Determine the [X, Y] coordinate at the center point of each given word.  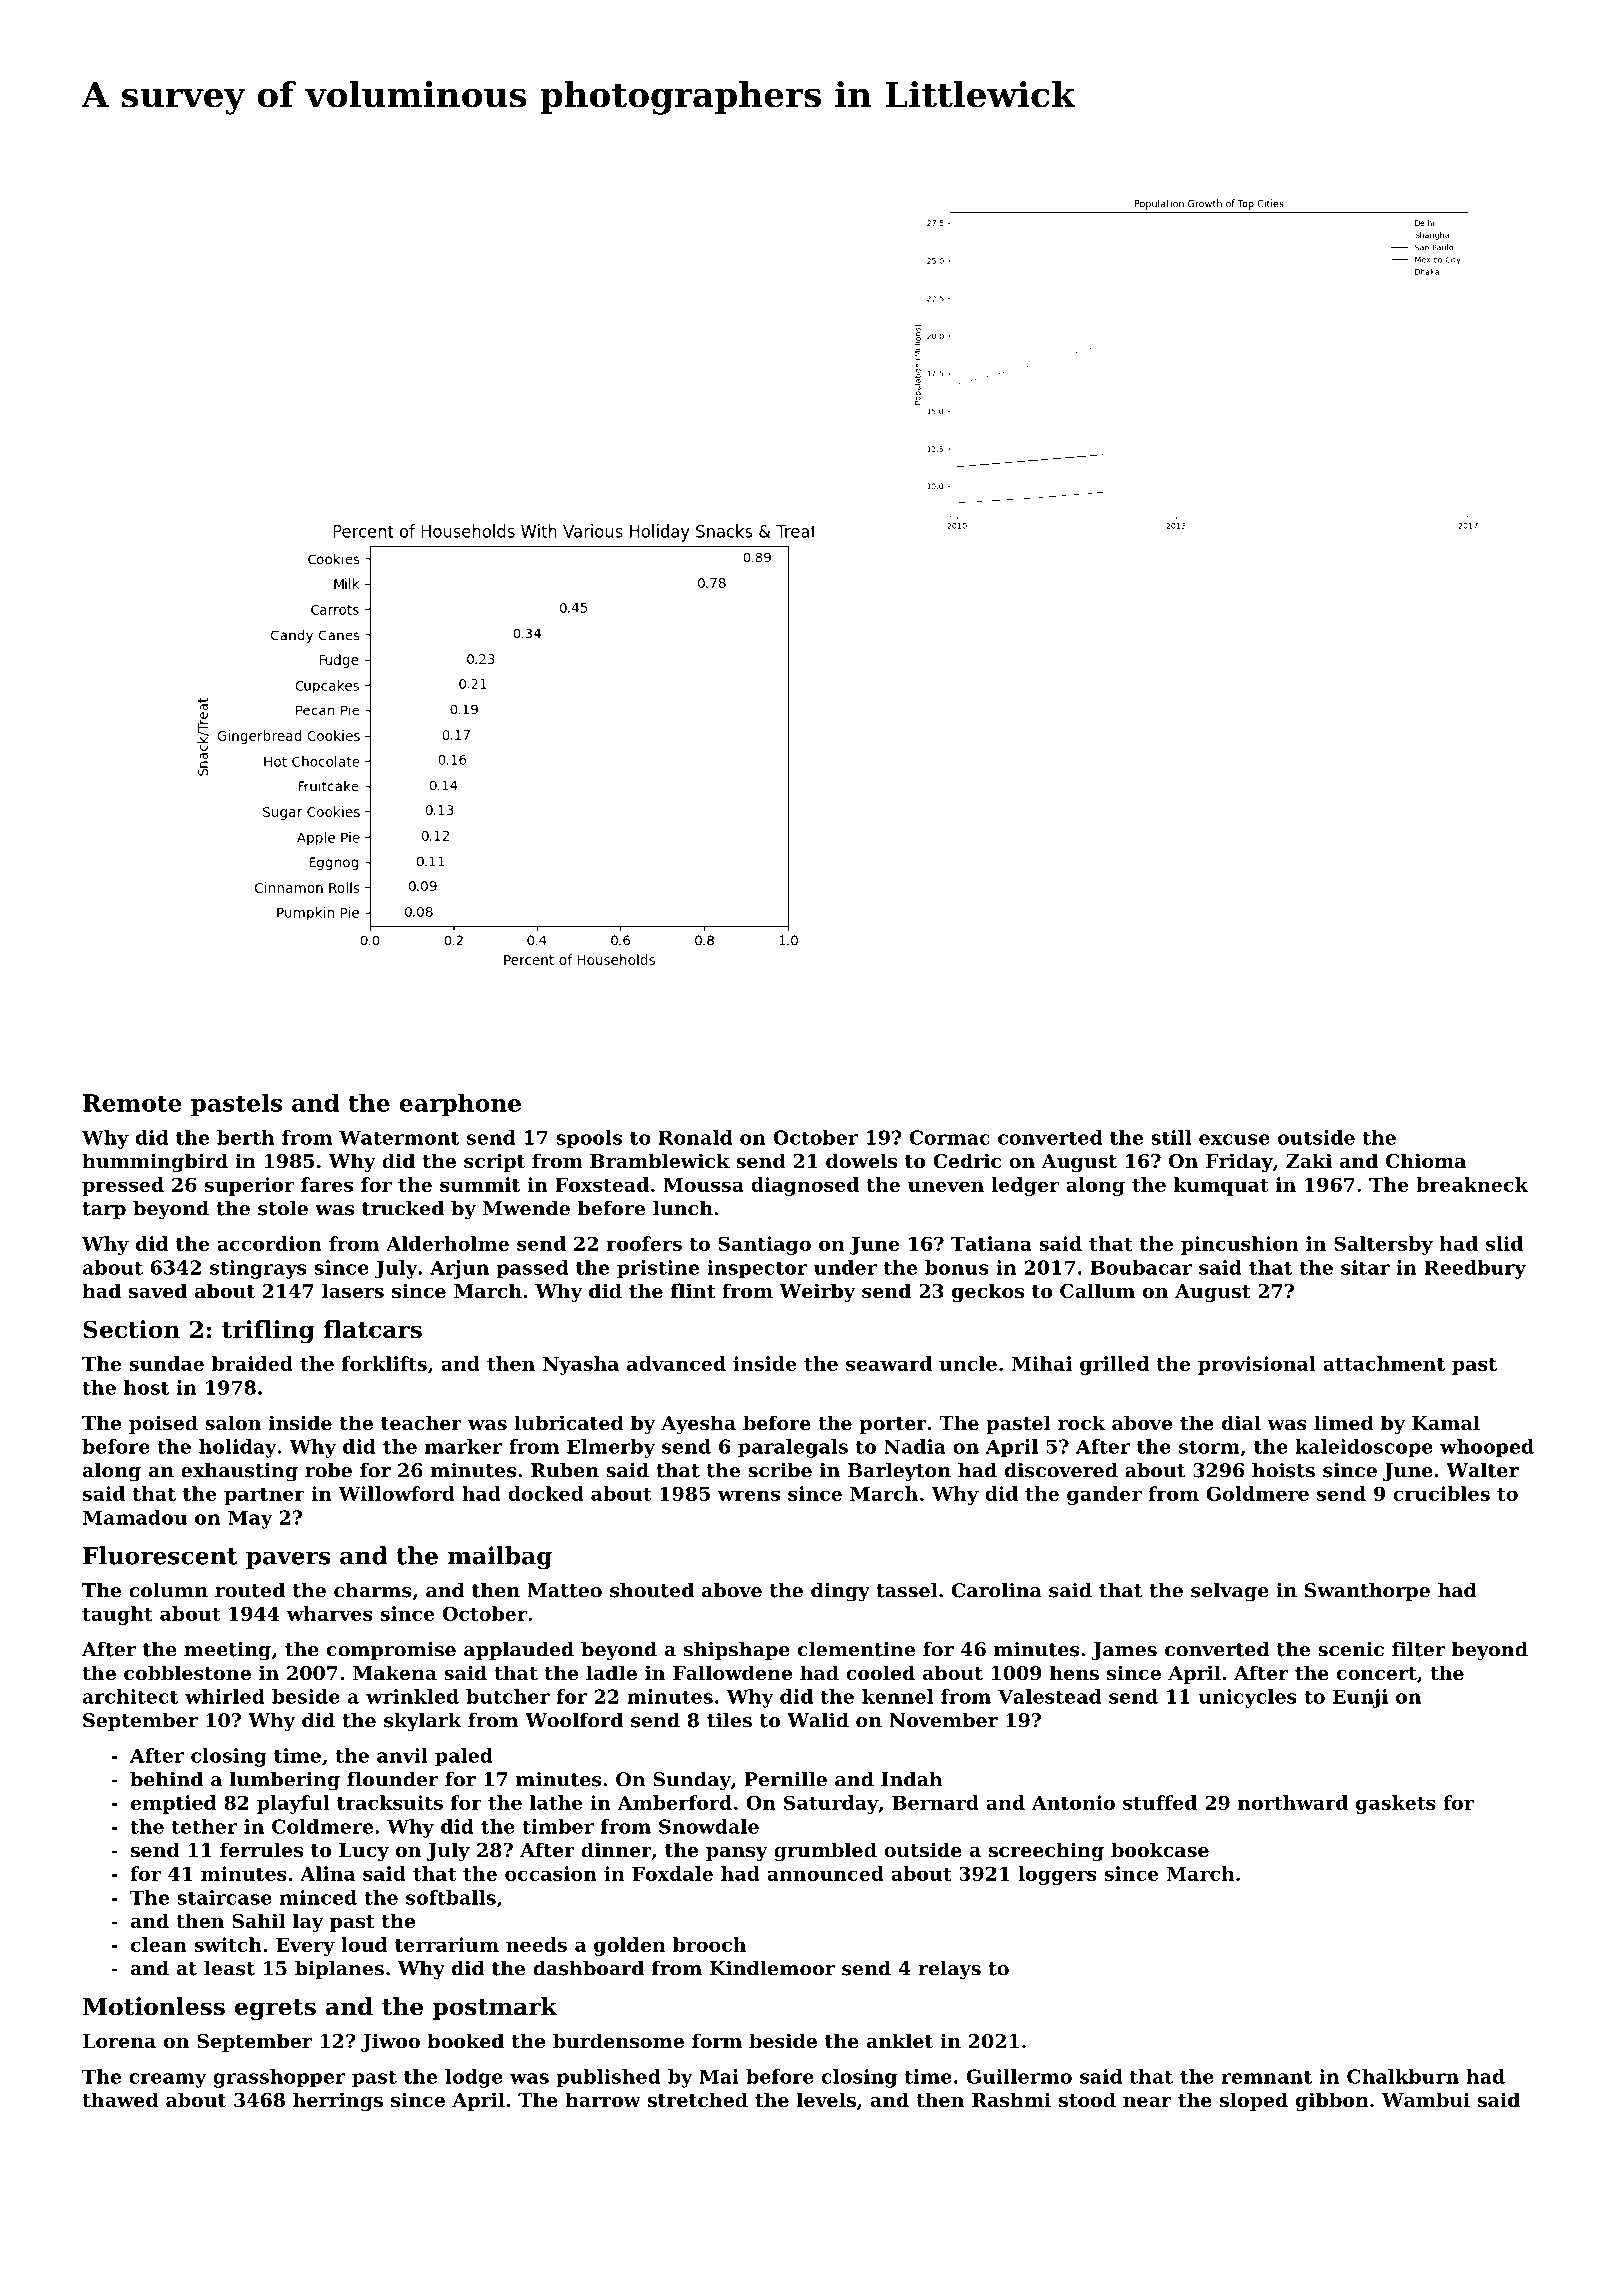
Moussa [703, 1185]
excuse [1234, 1139]
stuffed [1160, 1802]
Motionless [154, 2006]
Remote [132, 1103]
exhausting [239, 1472]
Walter [1482, 1470]
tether [204, 1826]
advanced [676, 1363]
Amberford [674, 1802]
